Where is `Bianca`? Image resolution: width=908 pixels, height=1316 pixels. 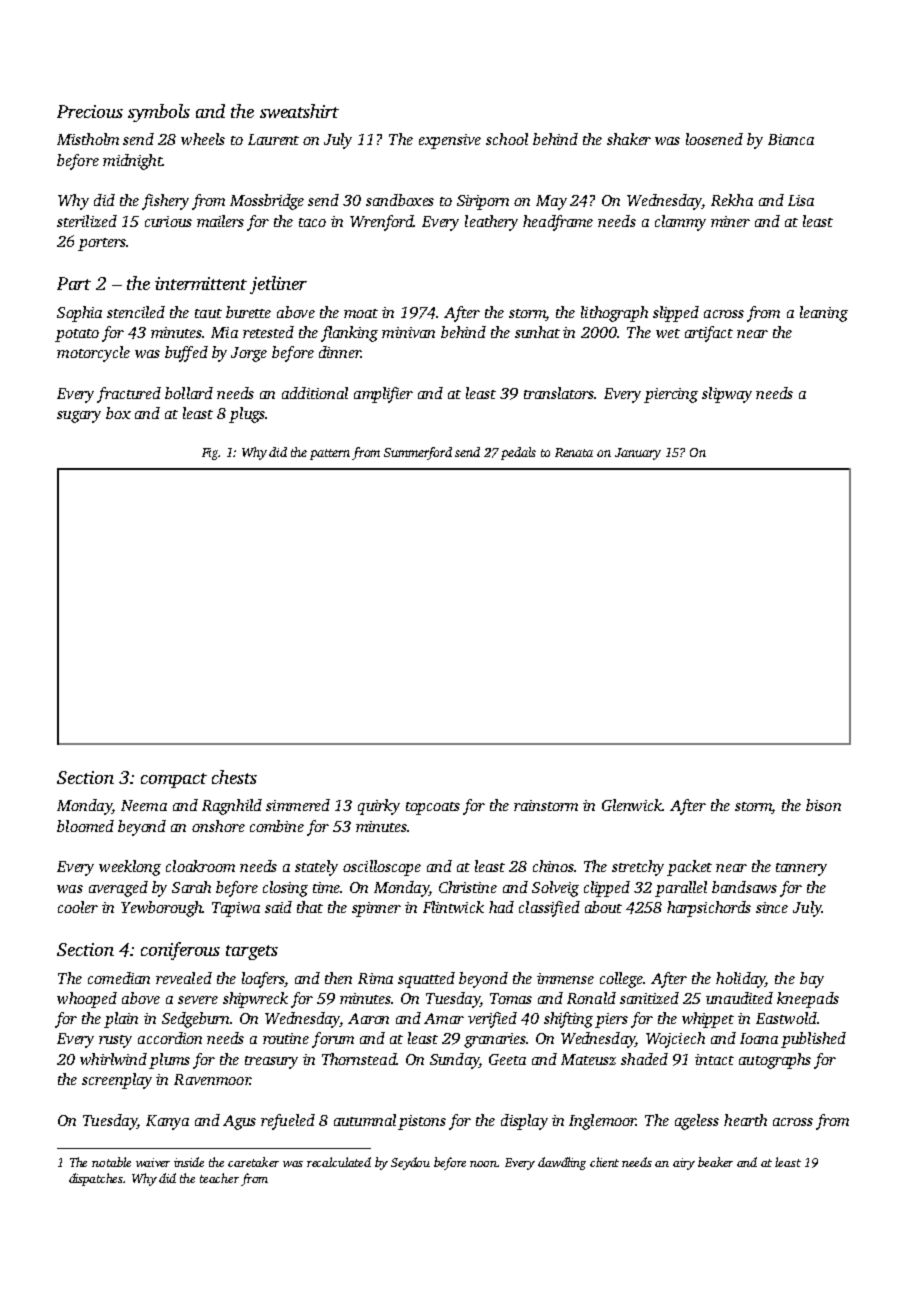
Bianca is located at coordinates (791, 139).
